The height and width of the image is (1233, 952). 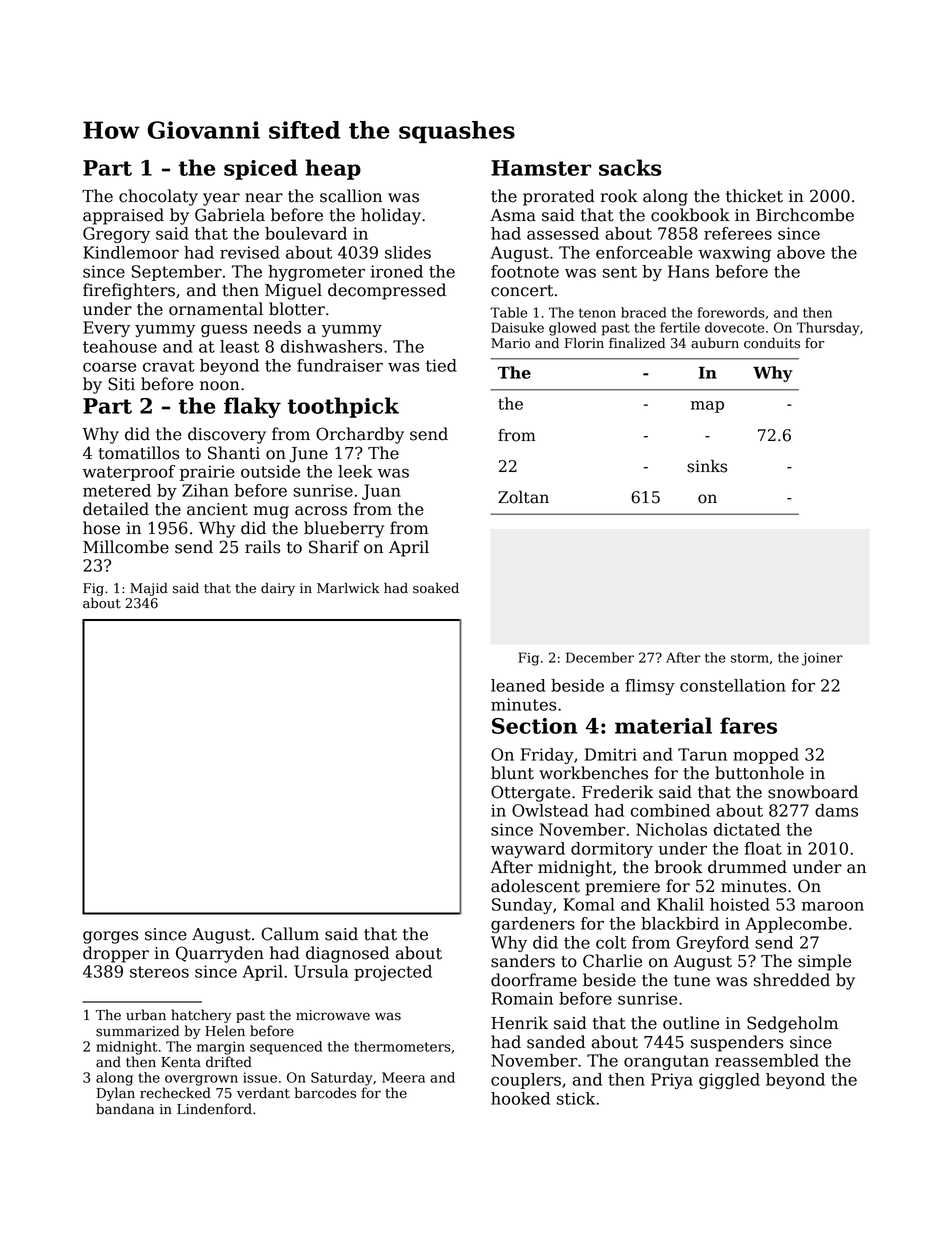 I want to click on thermometers, so click(x=402, y=1046).
